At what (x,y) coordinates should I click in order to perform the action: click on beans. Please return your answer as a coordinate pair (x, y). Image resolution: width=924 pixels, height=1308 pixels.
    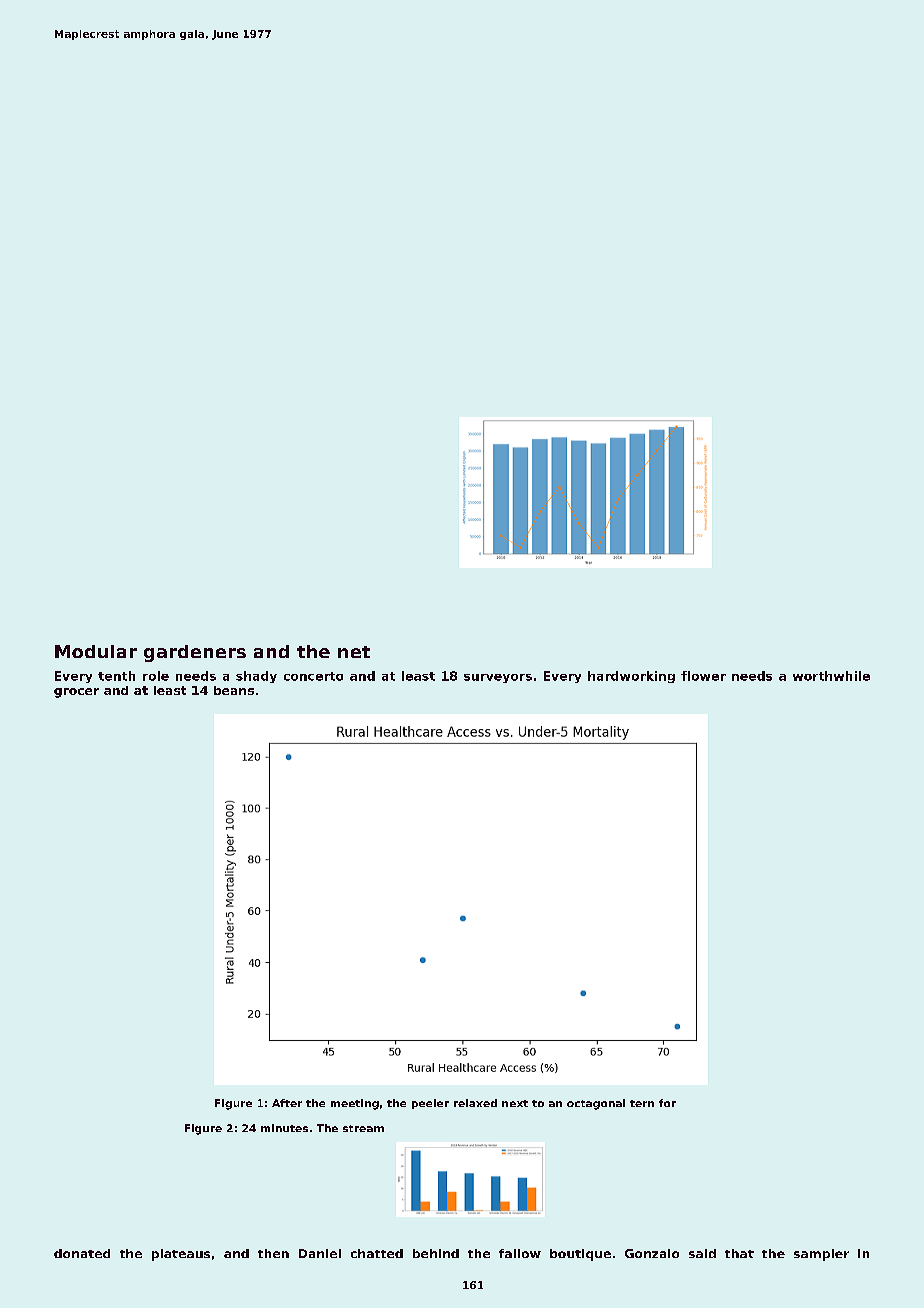
    Looking at the image, I should click on (234, 690).
